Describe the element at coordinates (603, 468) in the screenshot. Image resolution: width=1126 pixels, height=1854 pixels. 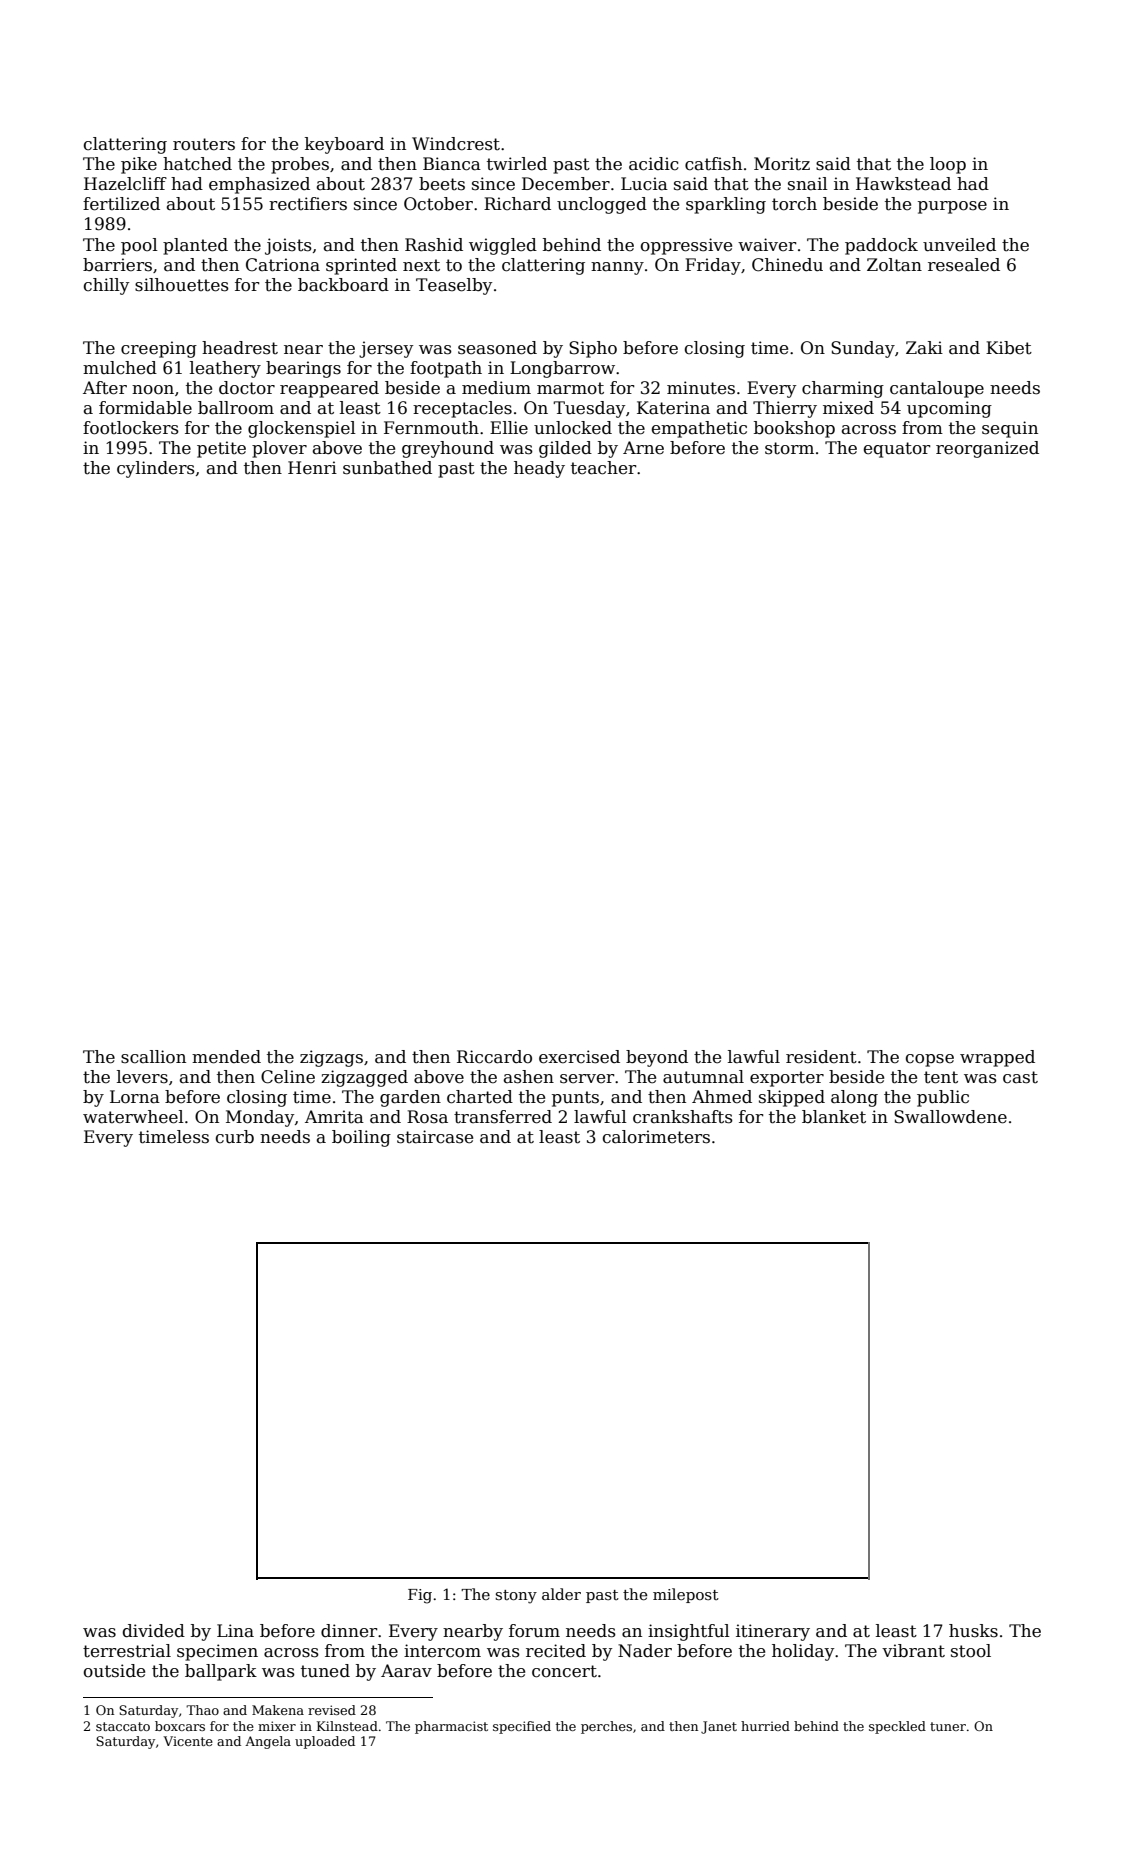
I see `teacher` at that location.
